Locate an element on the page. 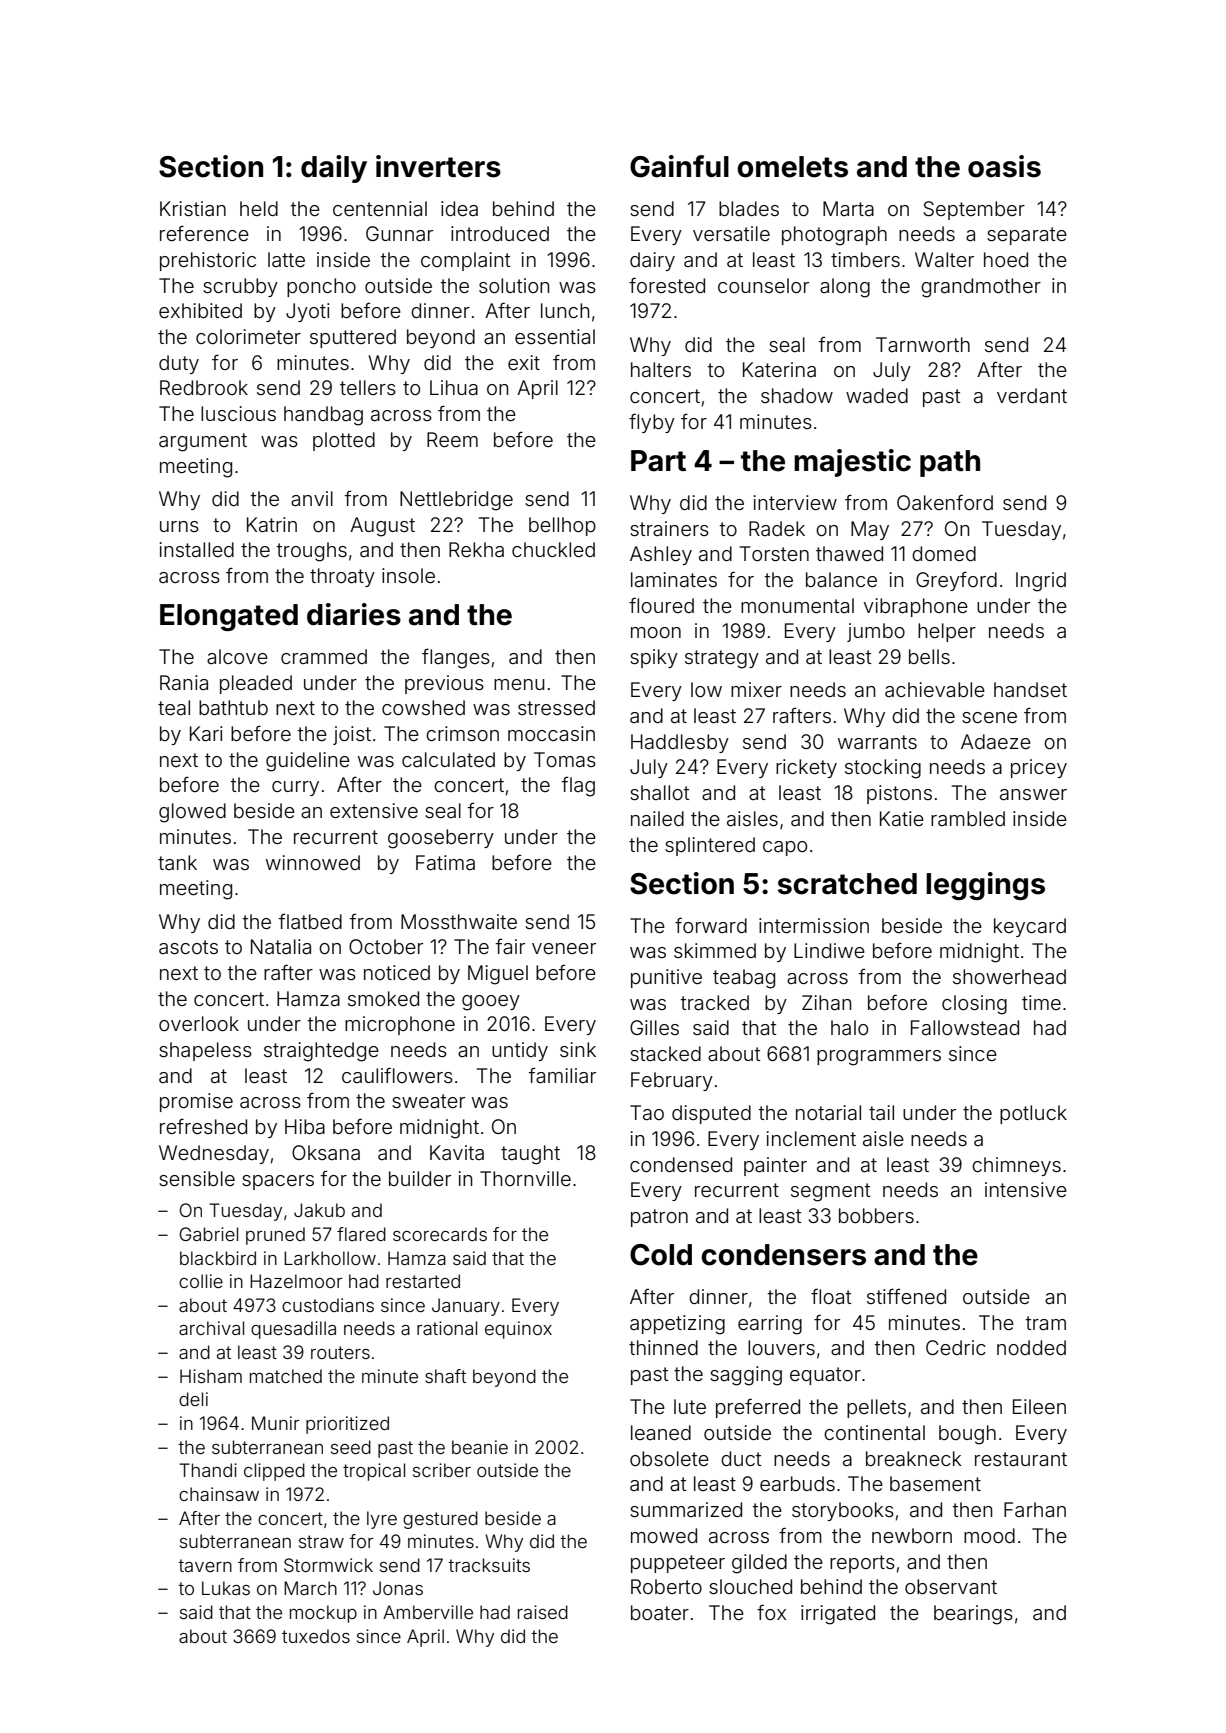 The width and height of the document is (1226, 1733). Greyford is located at coordinates (956, 581).
